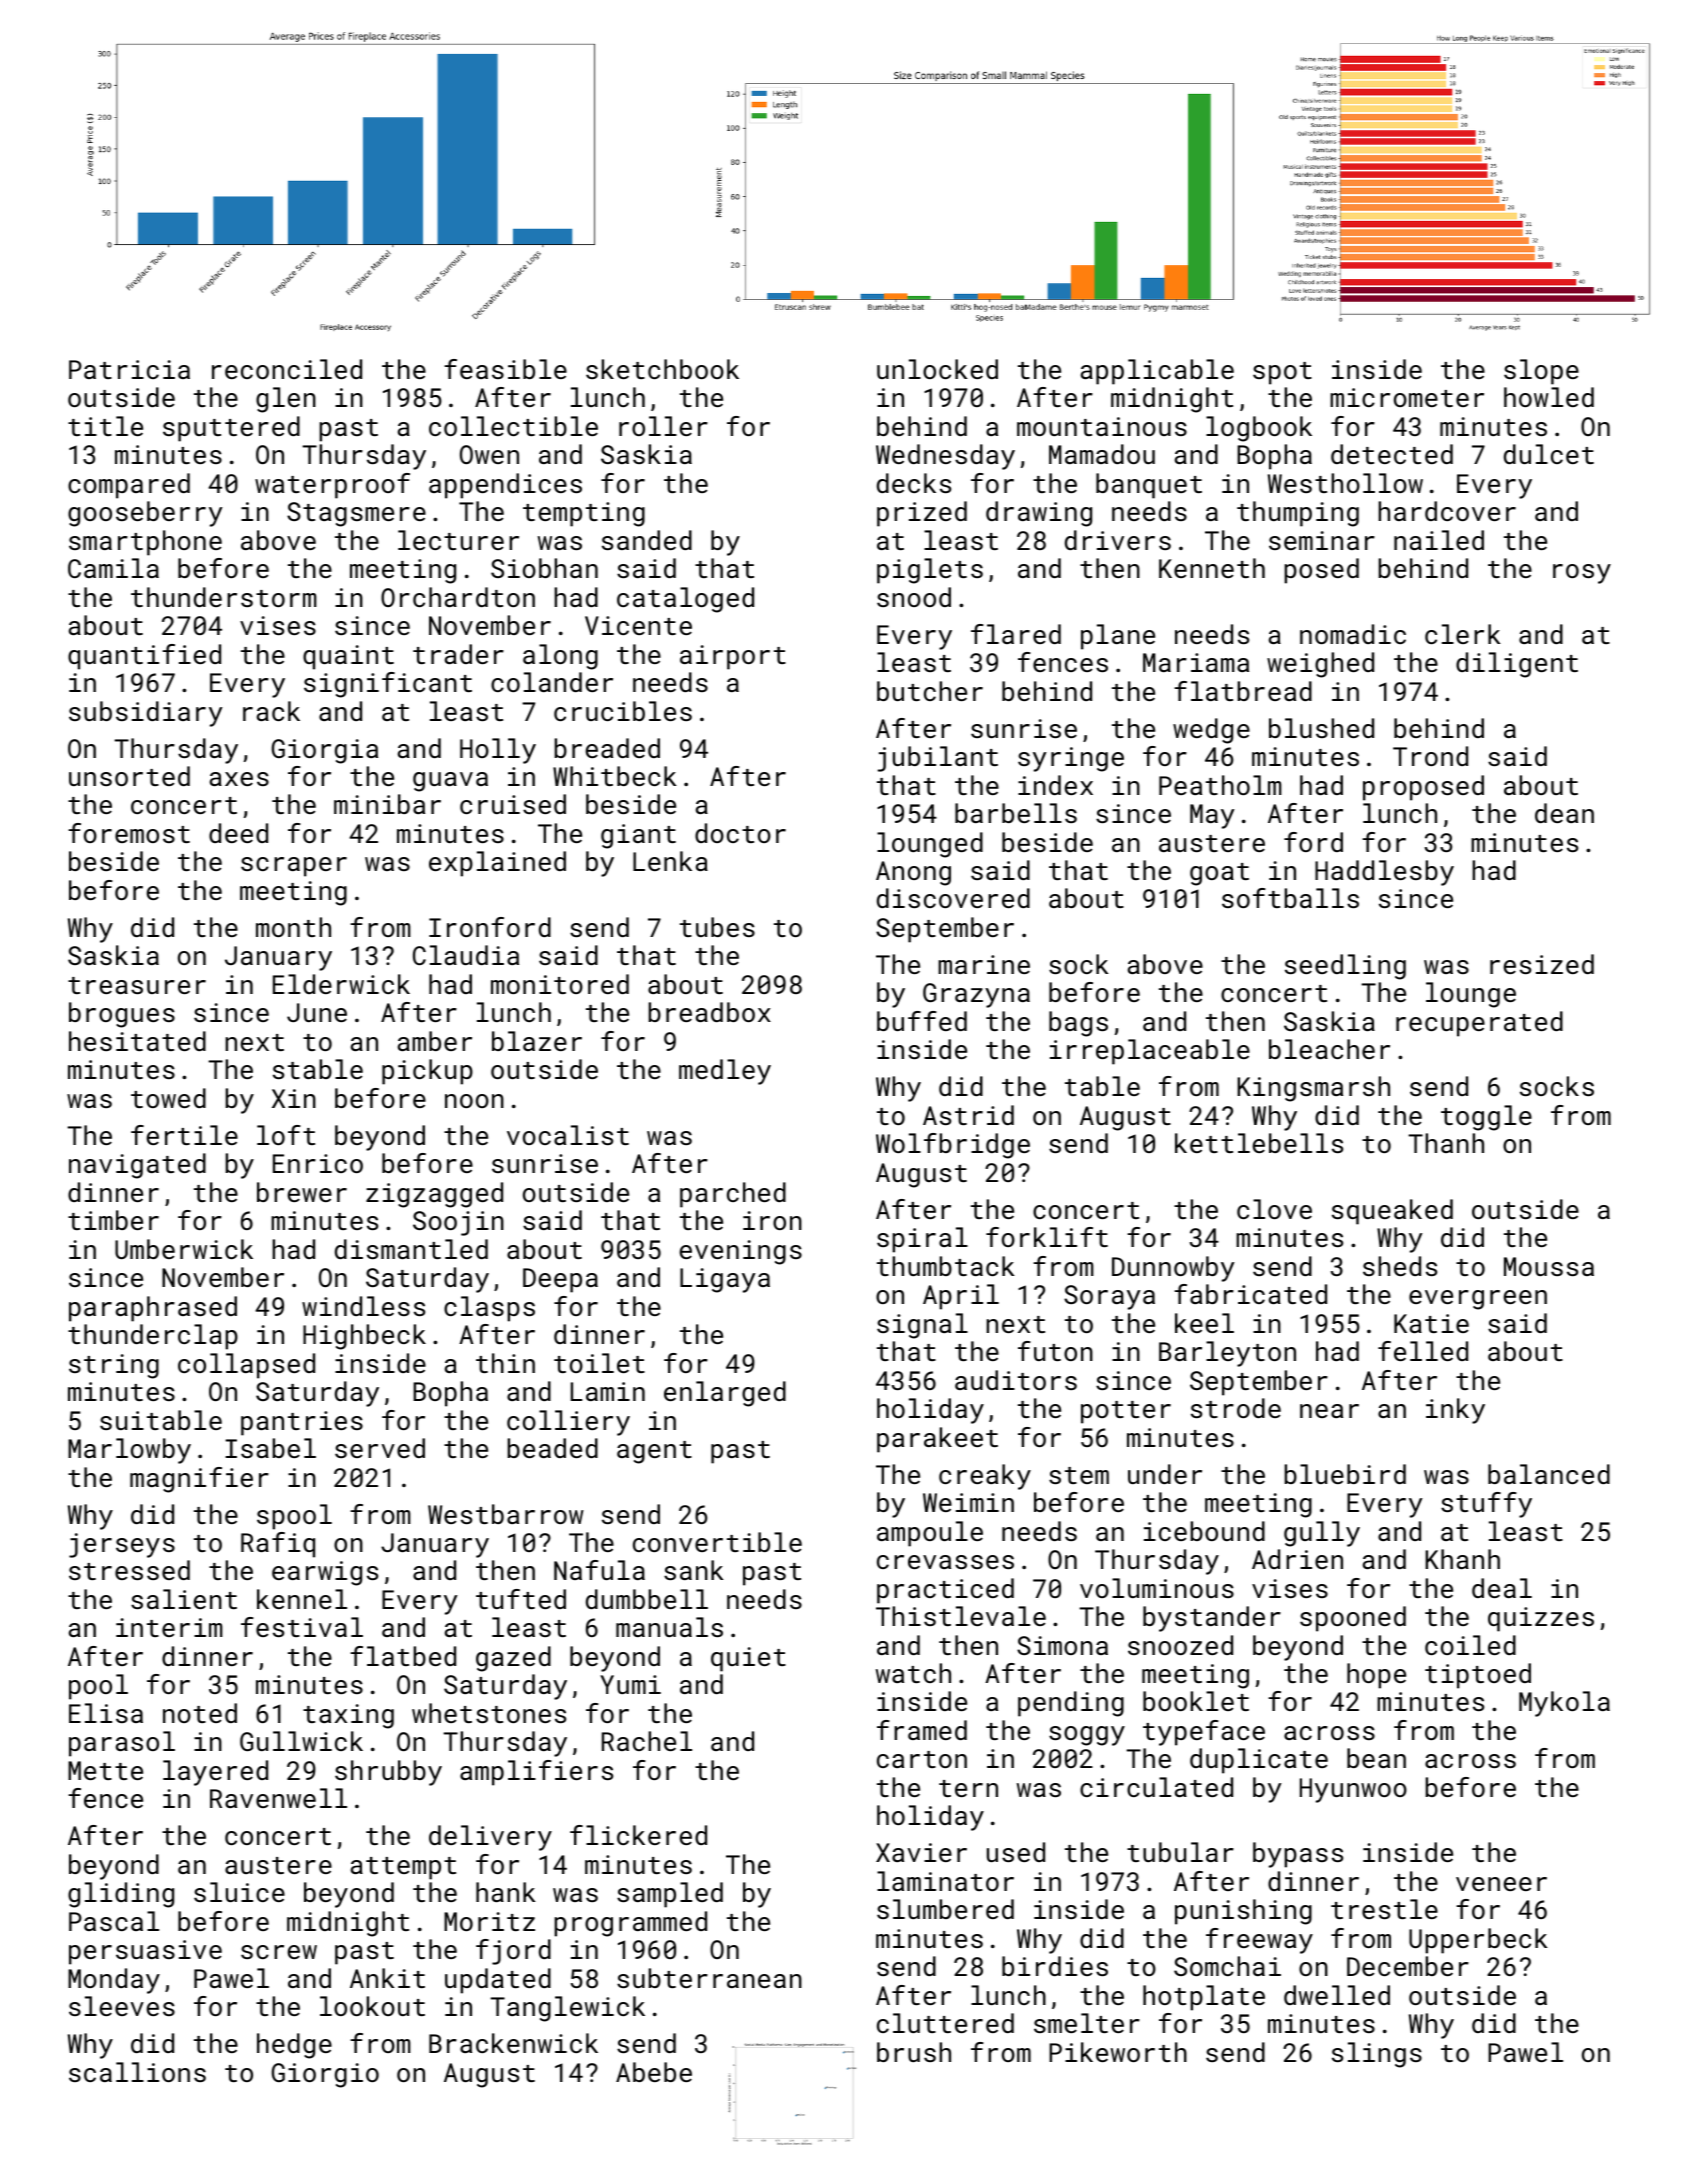 The height and width of the page is (2178, 1683). Describe the element at coordinates (1384, 873) in the page. I see `Haddlesby` at that location.
